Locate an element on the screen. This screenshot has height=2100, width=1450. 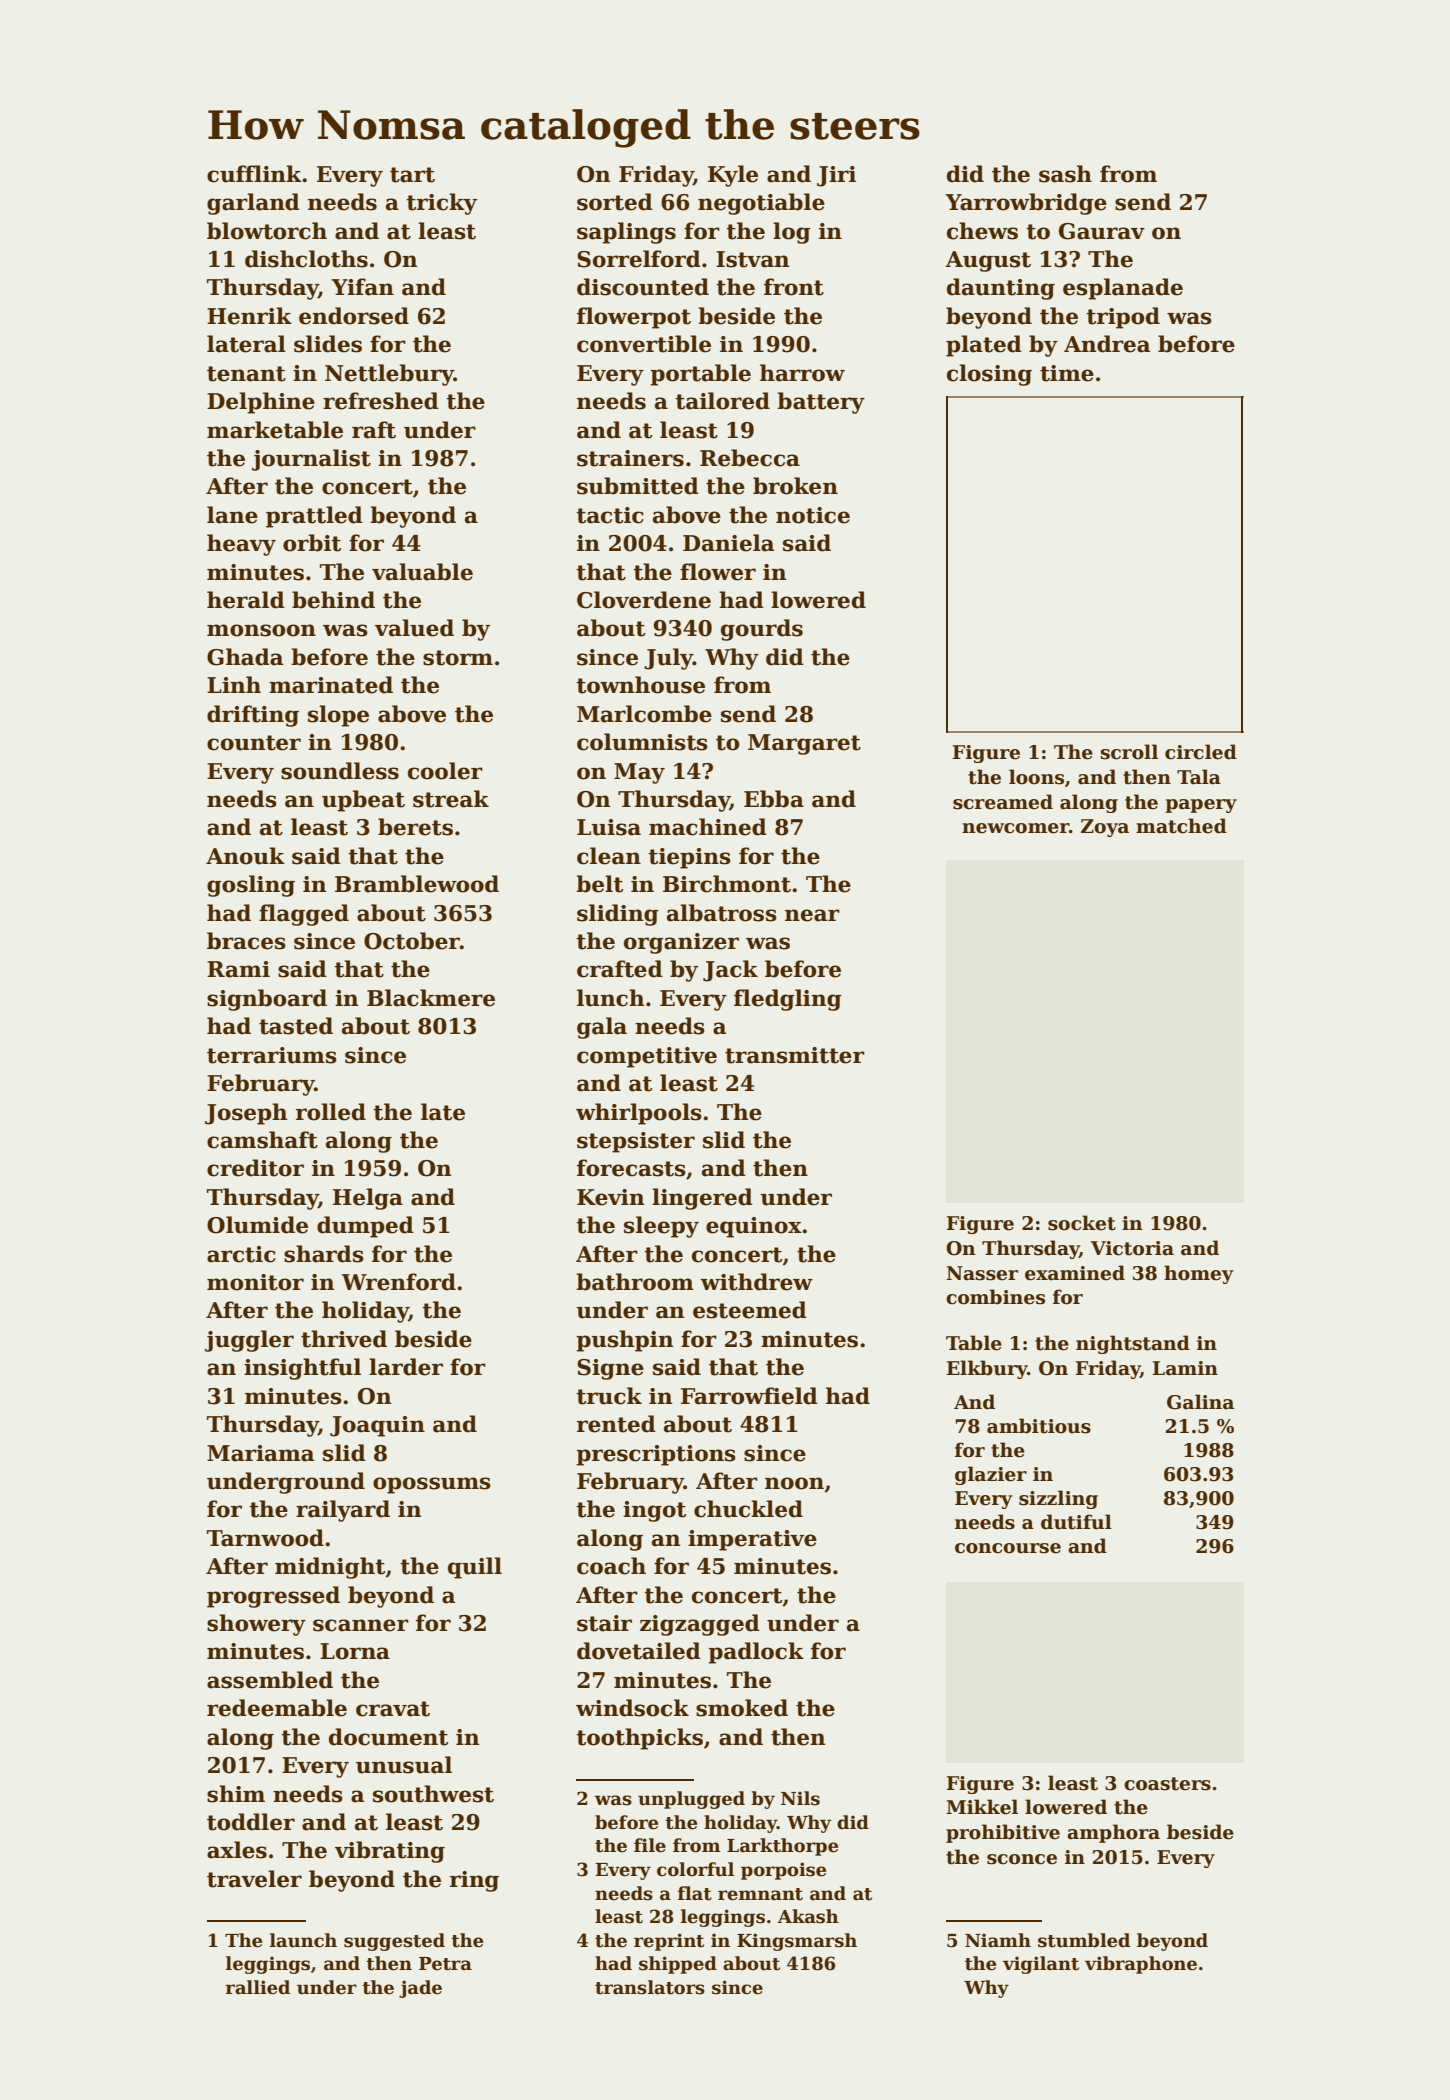
Kyle is located at coordinates (733, 176).
